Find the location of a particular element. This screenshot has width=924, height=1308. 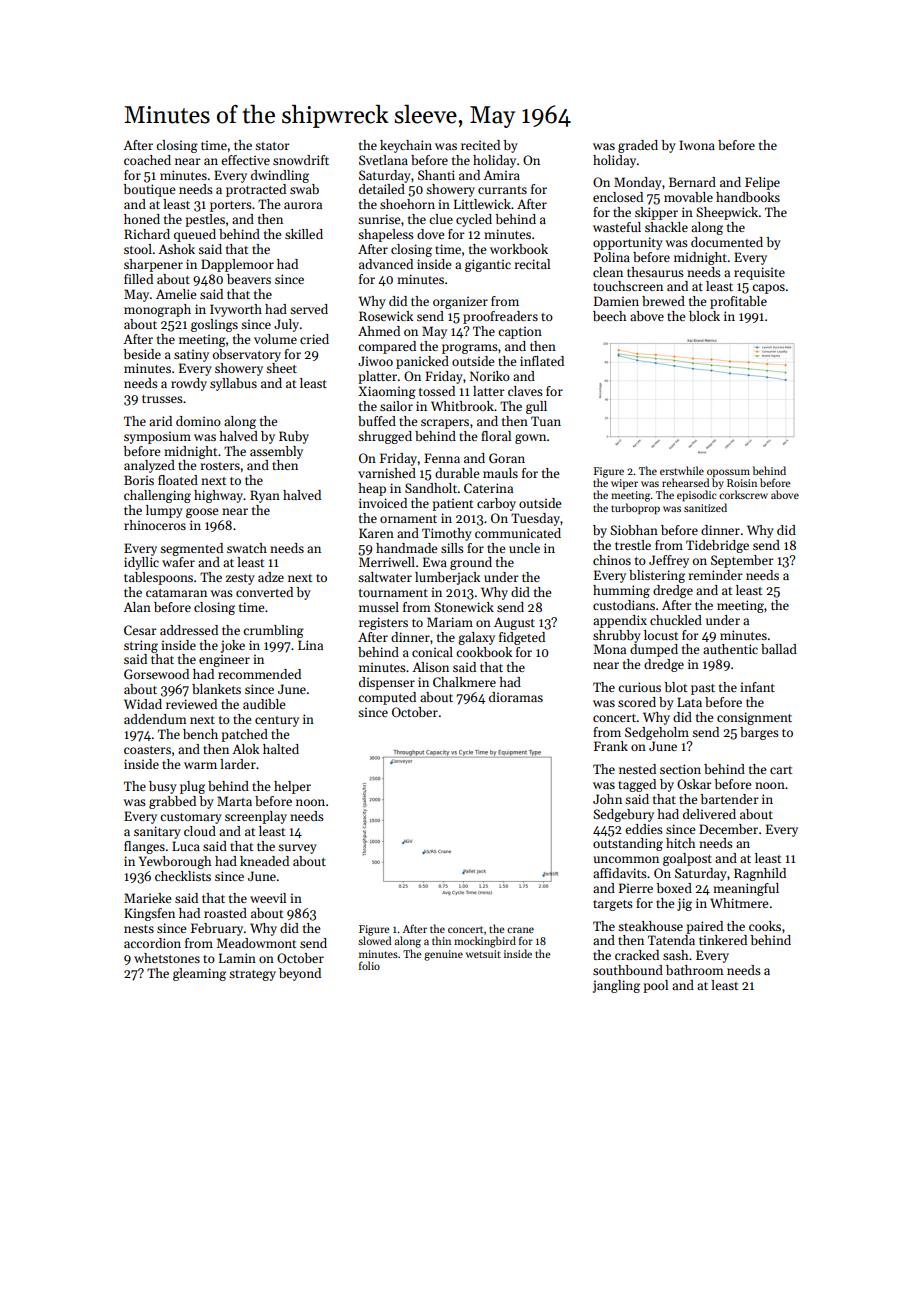

Lamin is located at coordinates (237, 958).
